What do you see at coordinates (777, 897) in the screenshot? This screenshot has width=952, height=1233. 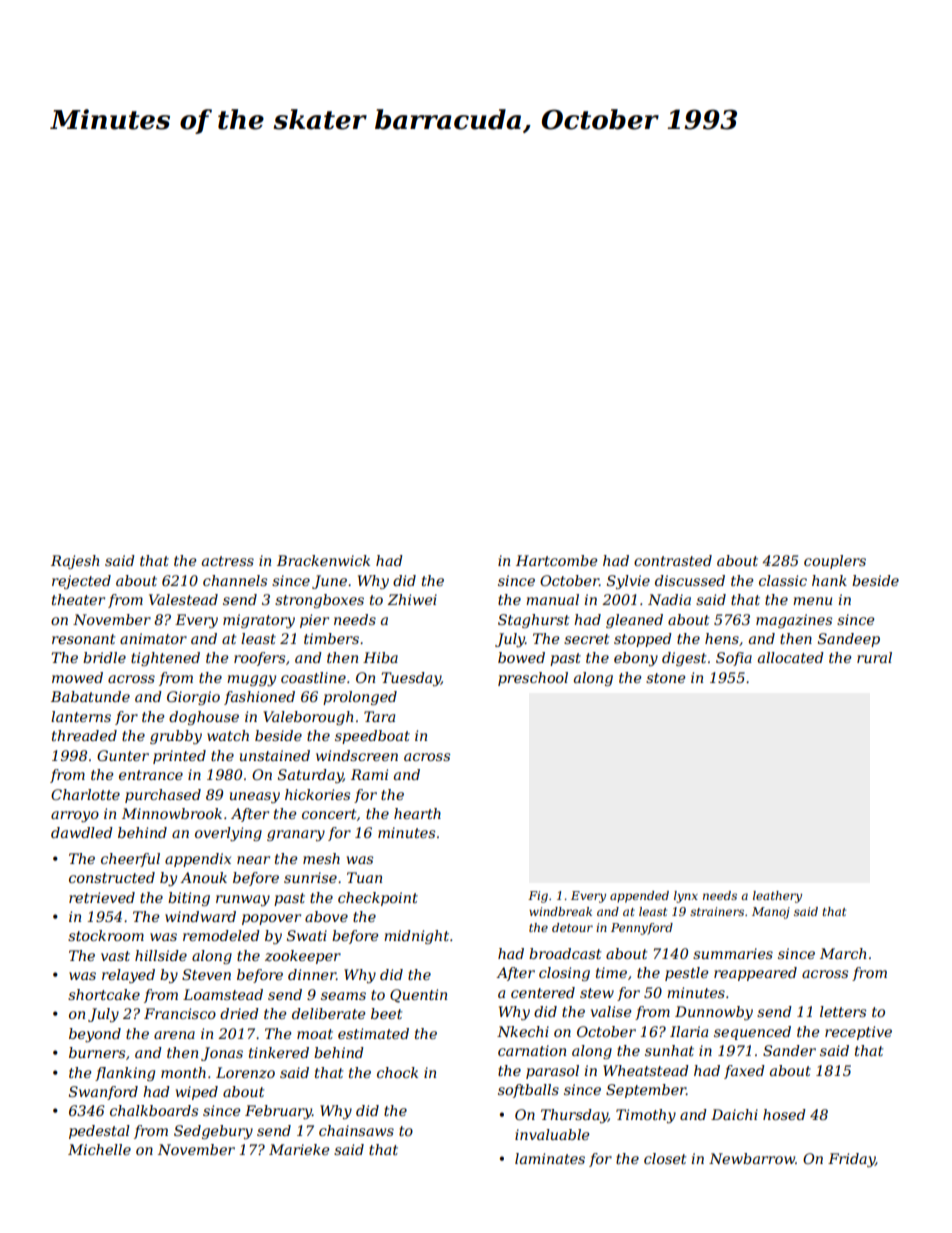 I see `leathery` at bounding box center [777, 897].
